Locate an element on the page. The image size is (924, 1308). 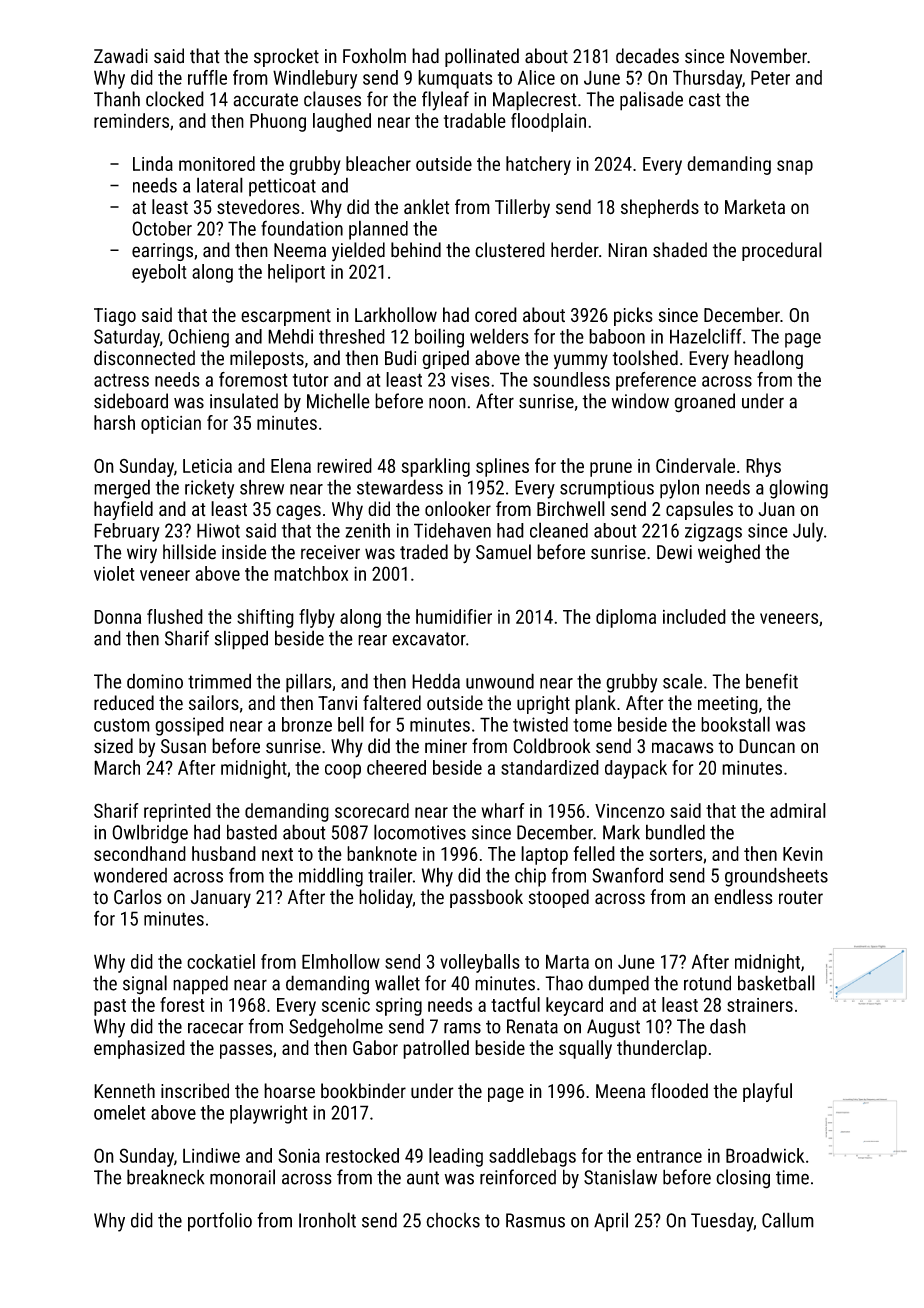
Rasmus is located at coordinates (535, 1220).
